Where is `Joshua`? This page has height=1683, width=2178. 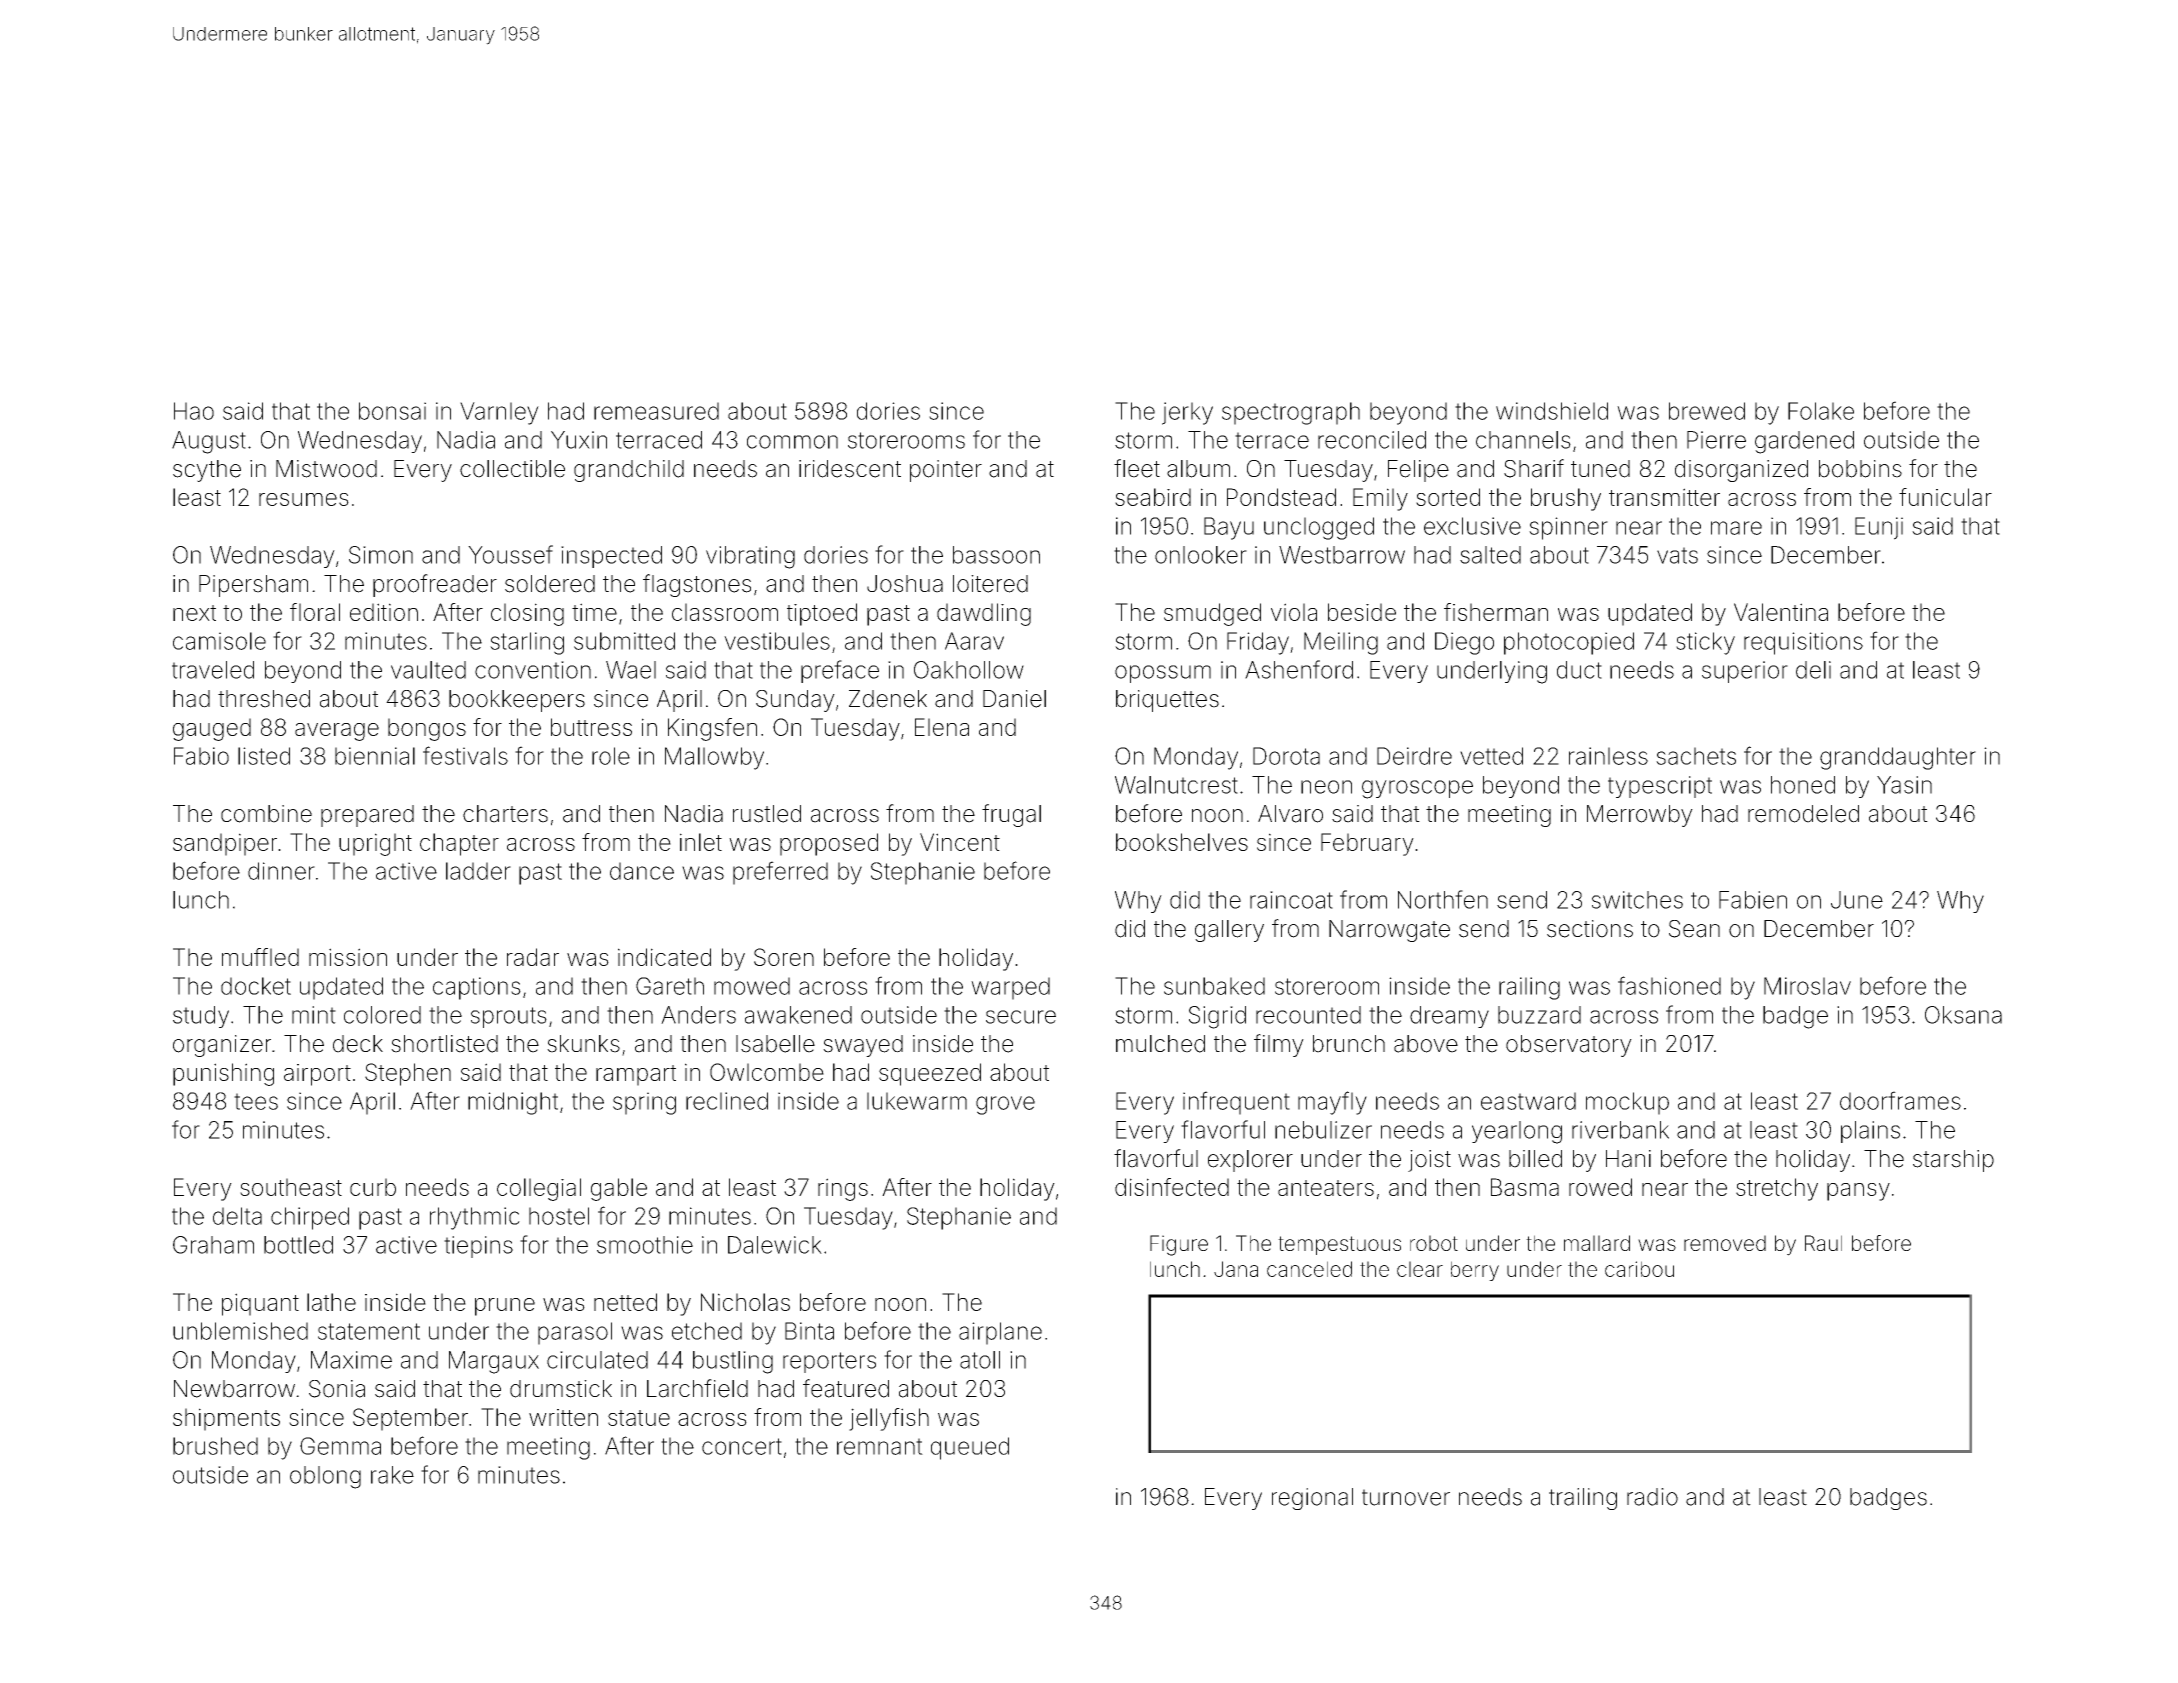
Joshua is located at coordinates (905, 584).
